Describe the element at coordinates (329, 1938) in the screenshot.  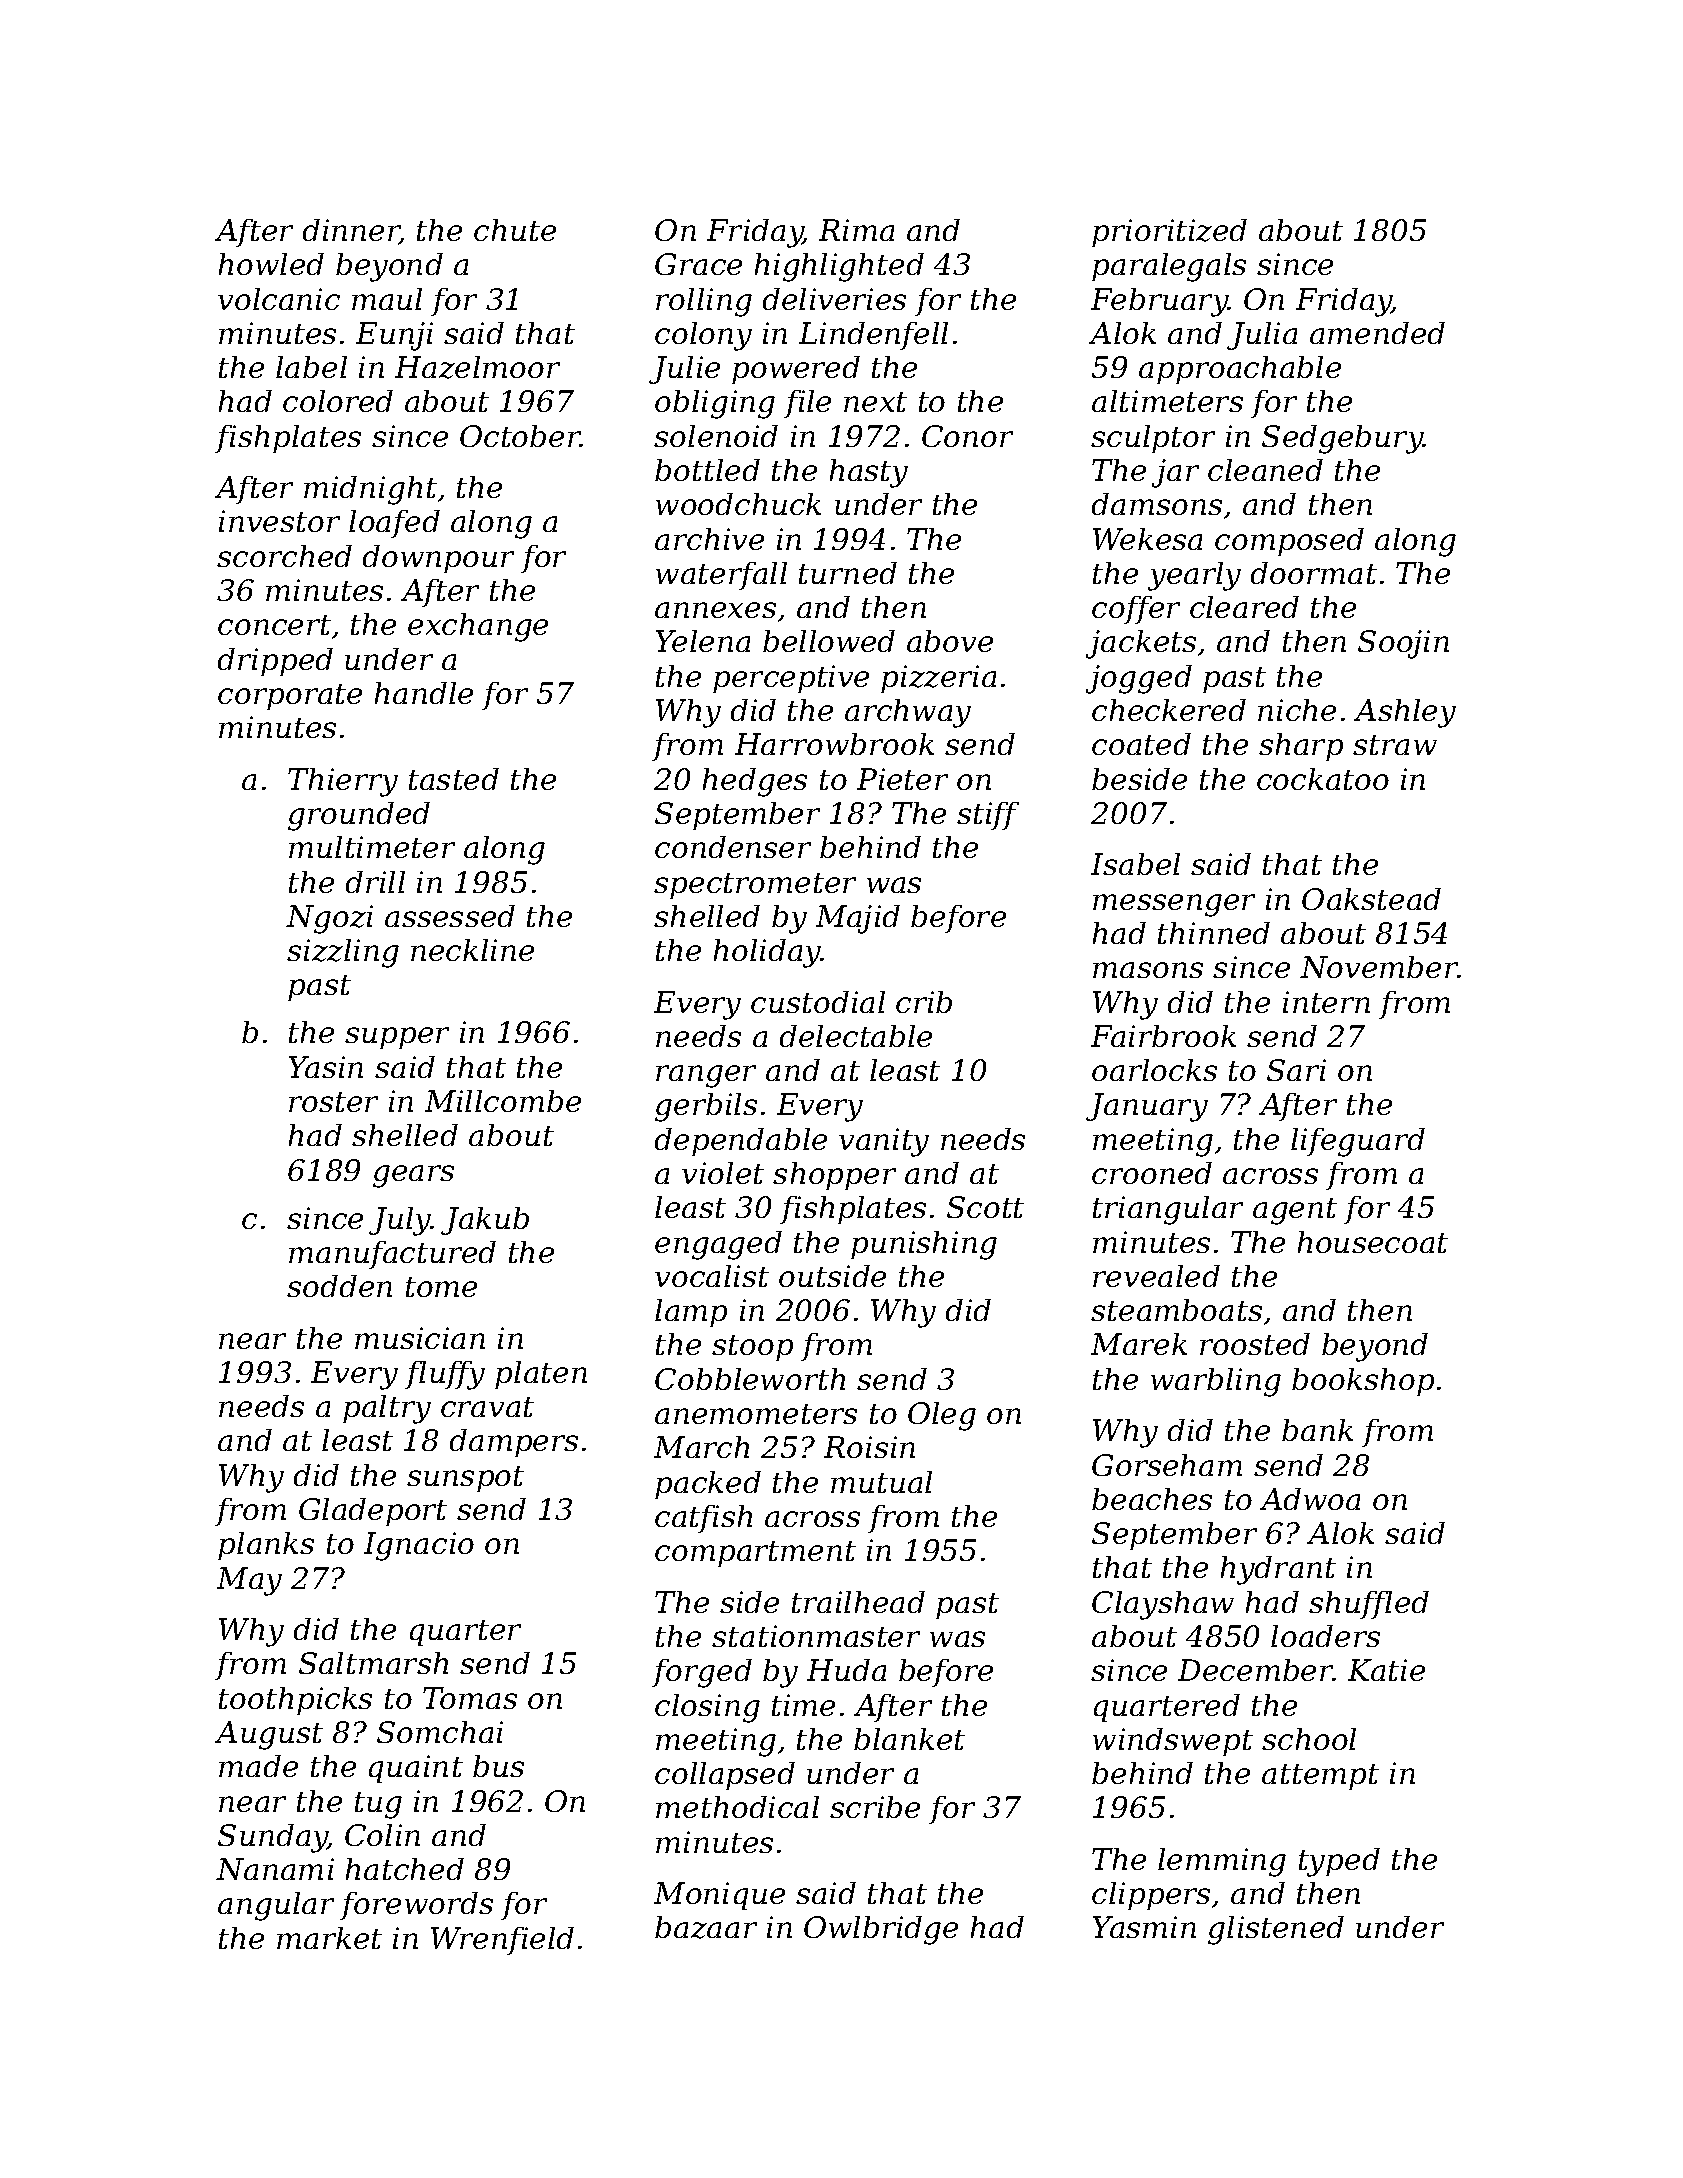
I see `market` at that location.
